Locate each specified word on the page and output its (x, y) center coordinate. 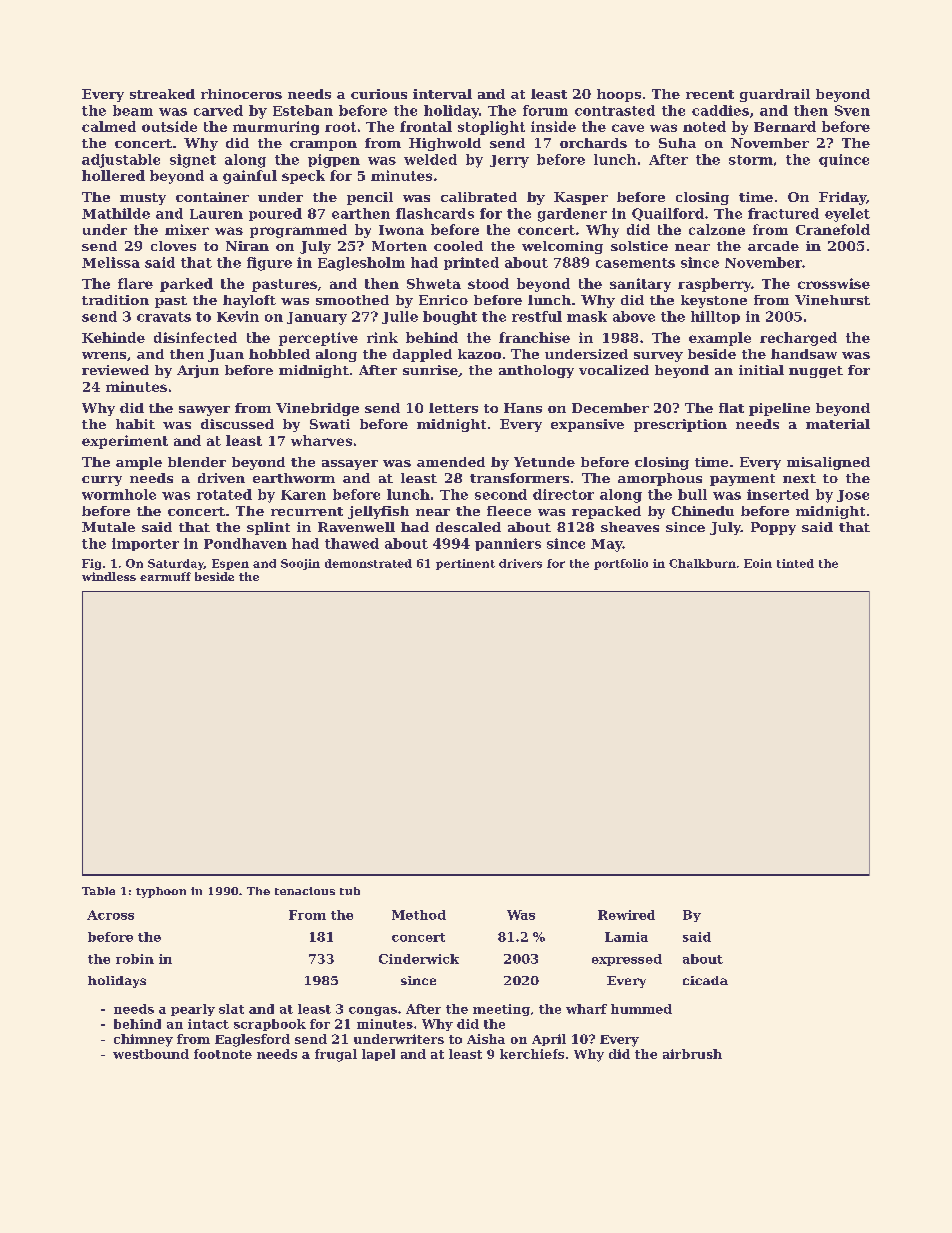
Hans (523, 408)
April (549, 1040)
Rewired (626, 915)
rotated (224, 494)
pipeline (779, 409)
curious (379, 94)
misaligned (828, 463)
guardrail (775, 95)
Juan (226, 355)
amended (451, 462)
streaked (162, 94)
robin (135, 959)
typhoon (161, 892)
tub (350, 891)
